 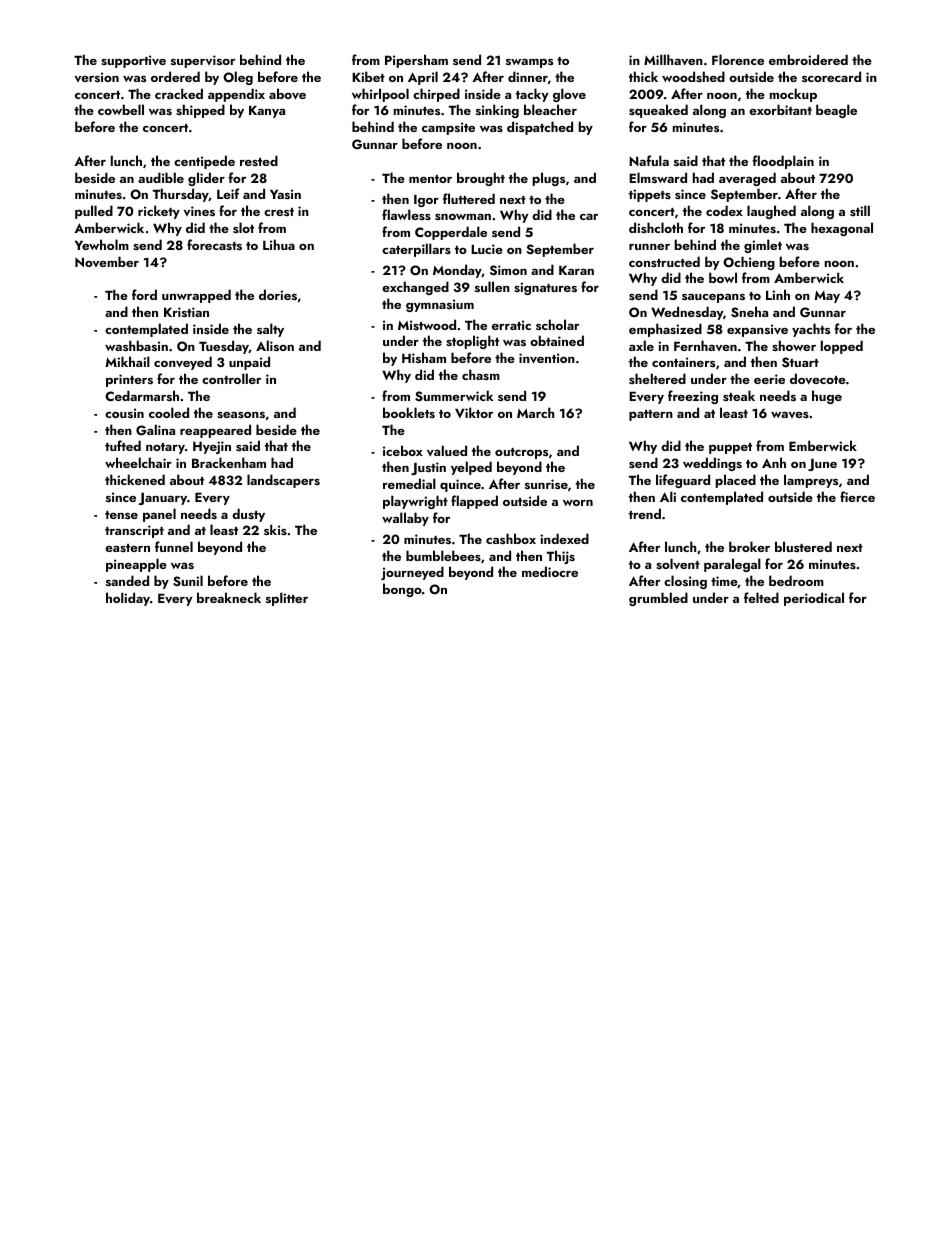 I want to click on transcript, so click(x=134, y=531).
